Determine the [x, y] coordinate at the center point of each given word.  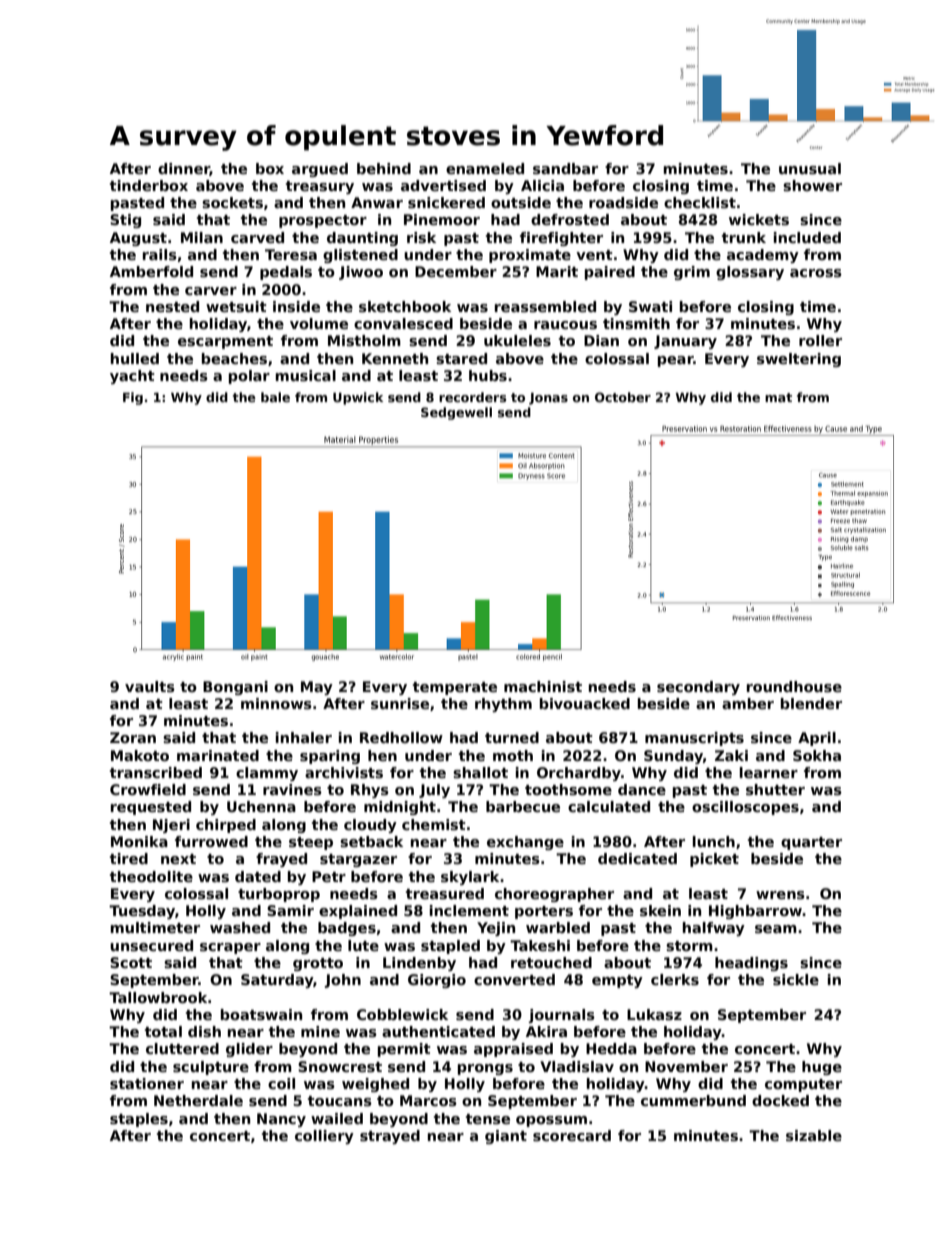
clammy [267, 774]
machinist [543, 686]
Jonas [548, 399]
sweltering [799, 360]
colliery [324, 1137]
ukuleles [517, 340]
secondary [698, 688]
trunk [744, 237]
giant [506, 1137]
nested [172, 306]
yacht [132, 377]
